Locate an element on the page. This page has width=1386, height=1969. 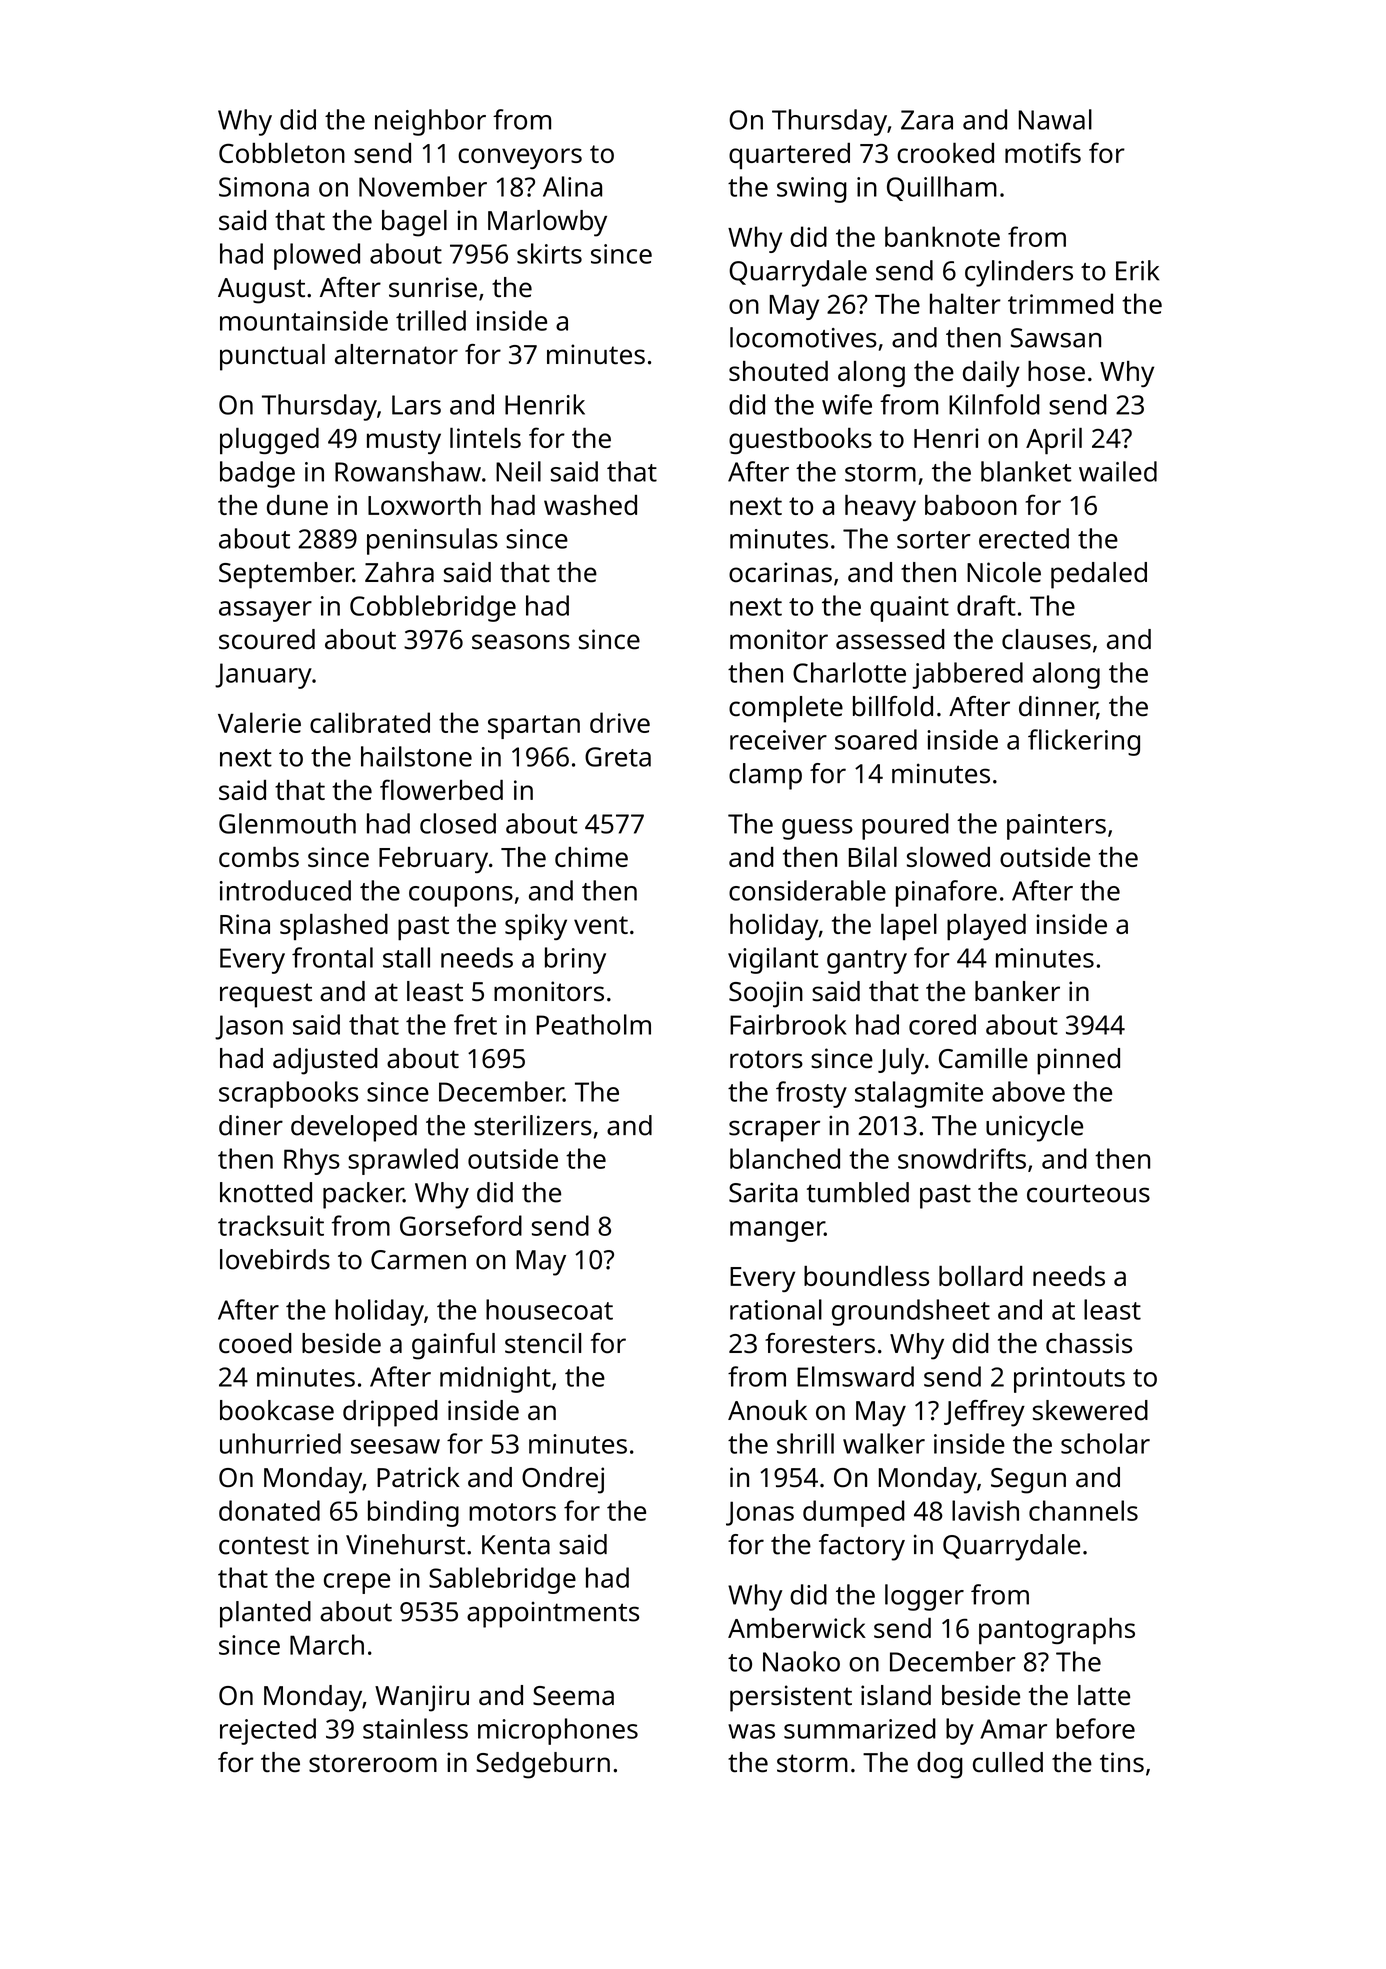
Nawal is located at coordinates (1055, 119).
